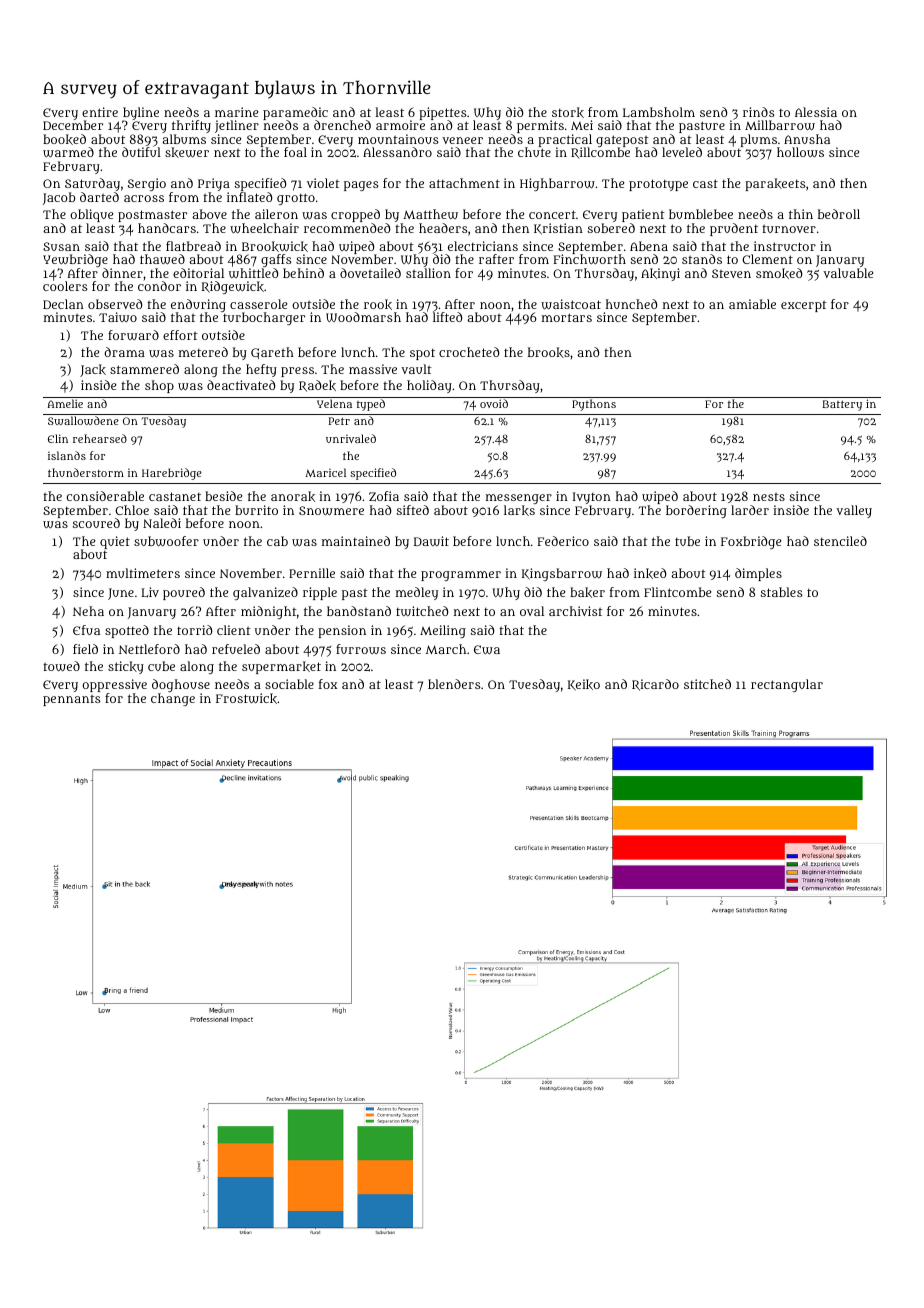 The image size is (924, 1308). What do you see at coordinates (687, 541) in the screenshot?
I see `tube` at bounding box center [687, 541].
